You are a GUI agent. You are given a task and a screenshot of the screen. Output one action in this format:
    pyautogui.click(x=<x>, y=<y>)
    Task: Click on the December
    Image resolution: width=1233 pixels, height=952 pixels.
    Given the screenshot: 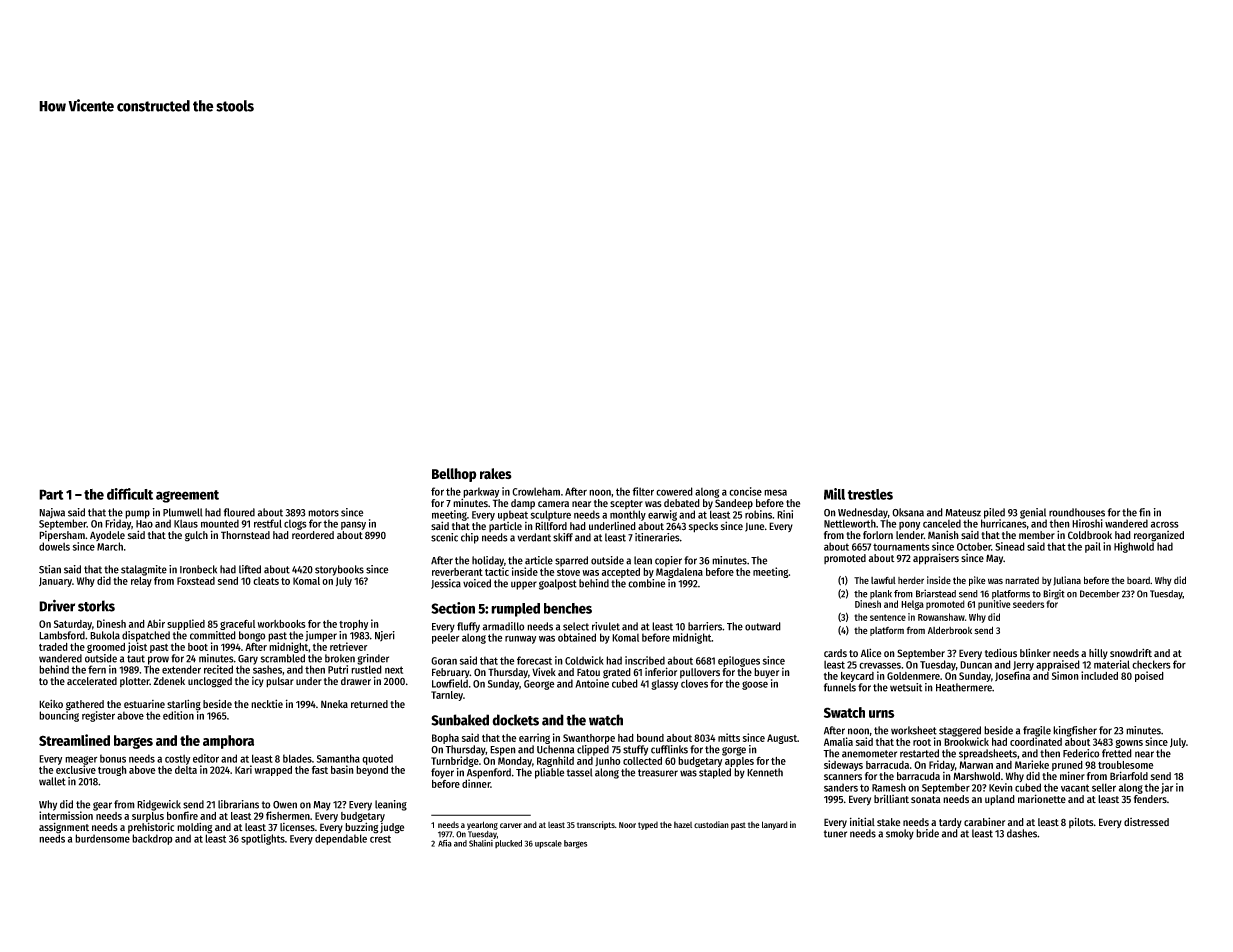 What is the action you would take?
    pyautogui.click(x=1100, y=594)
